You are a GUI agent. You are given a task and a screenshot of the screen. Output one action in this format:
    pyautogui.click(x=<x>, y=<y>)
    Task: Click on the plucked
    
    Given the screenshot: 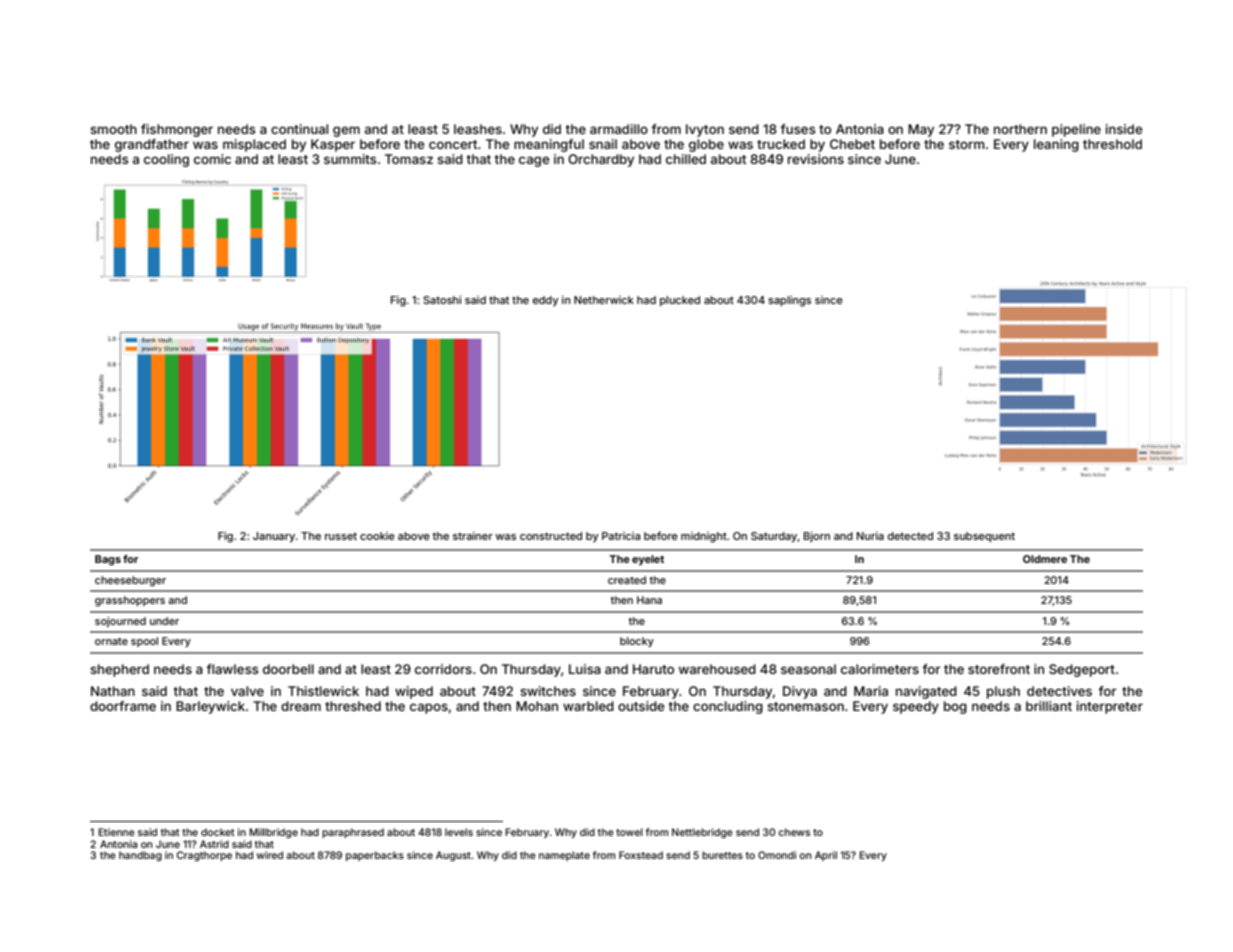 What is the action you would take?
    pyautogui.click(x=680, y=301)
